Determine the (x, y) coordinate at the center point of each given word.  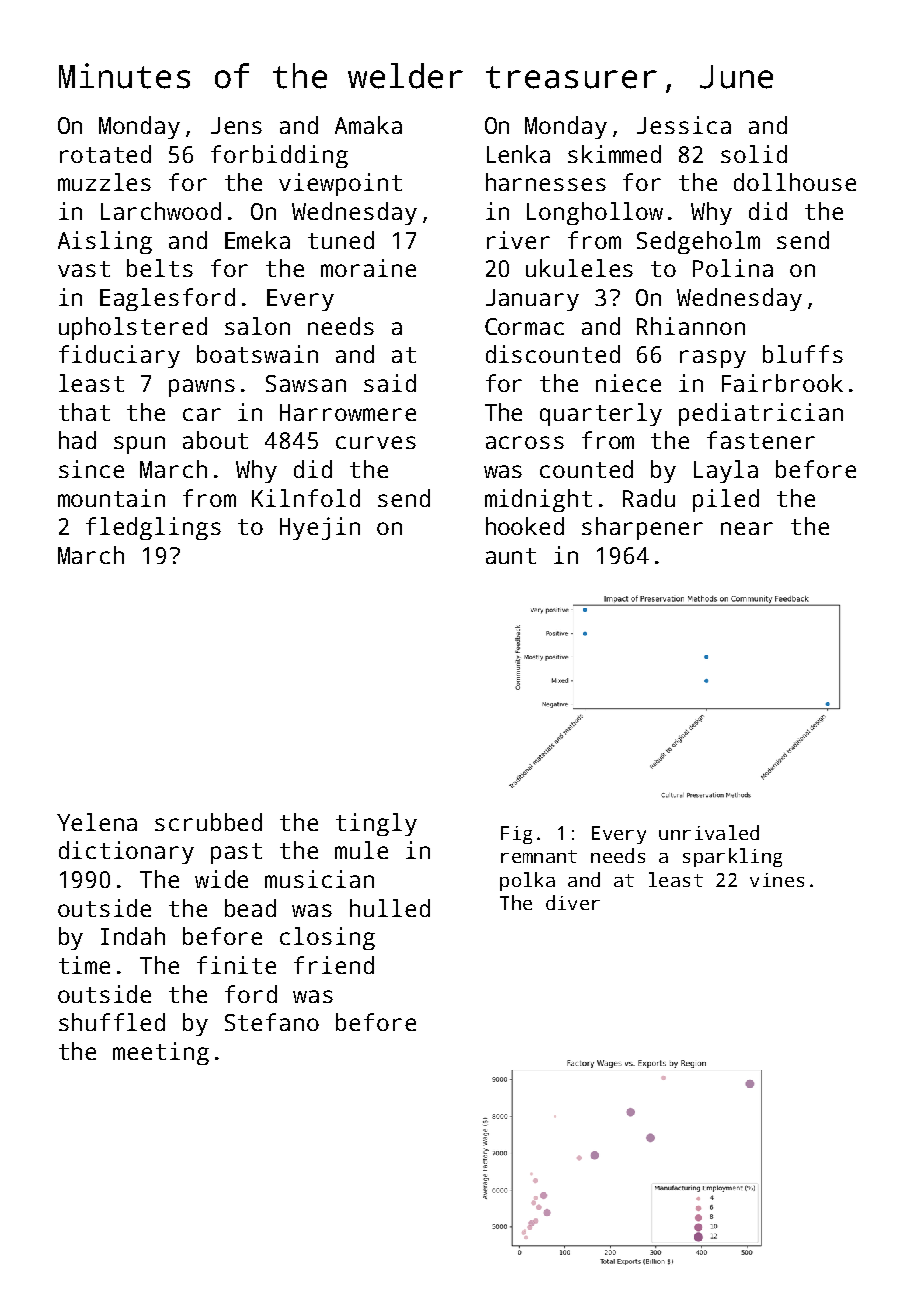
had (77, 440)
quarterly (601, 414)
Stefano (272, 1022)
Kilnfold (306, 498)
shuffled (112, 1022)
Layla (726, 471)
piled (726, 500)
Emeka (257, 240)
